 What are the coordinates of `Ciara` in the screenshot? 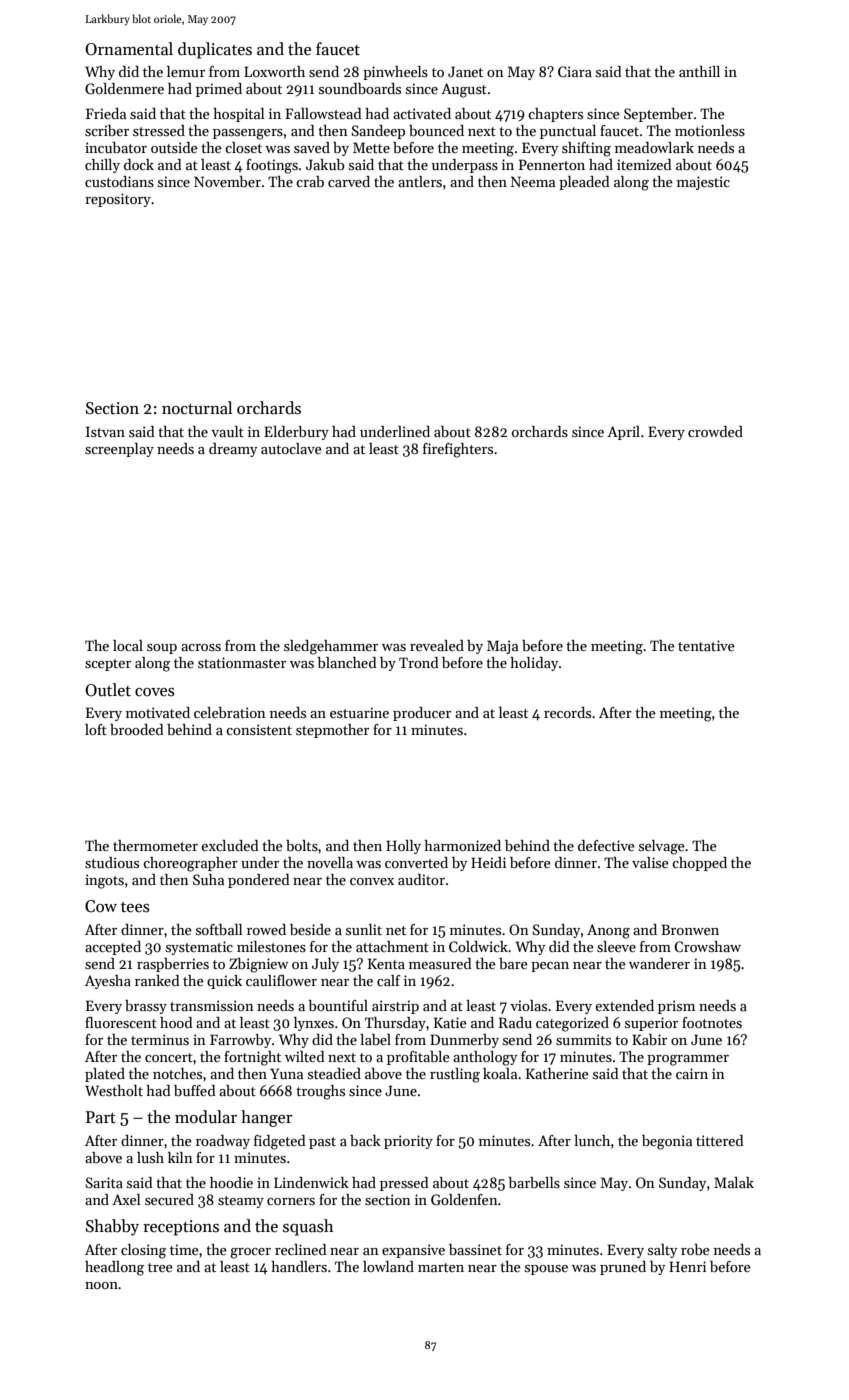 It's located at (575, 71).
